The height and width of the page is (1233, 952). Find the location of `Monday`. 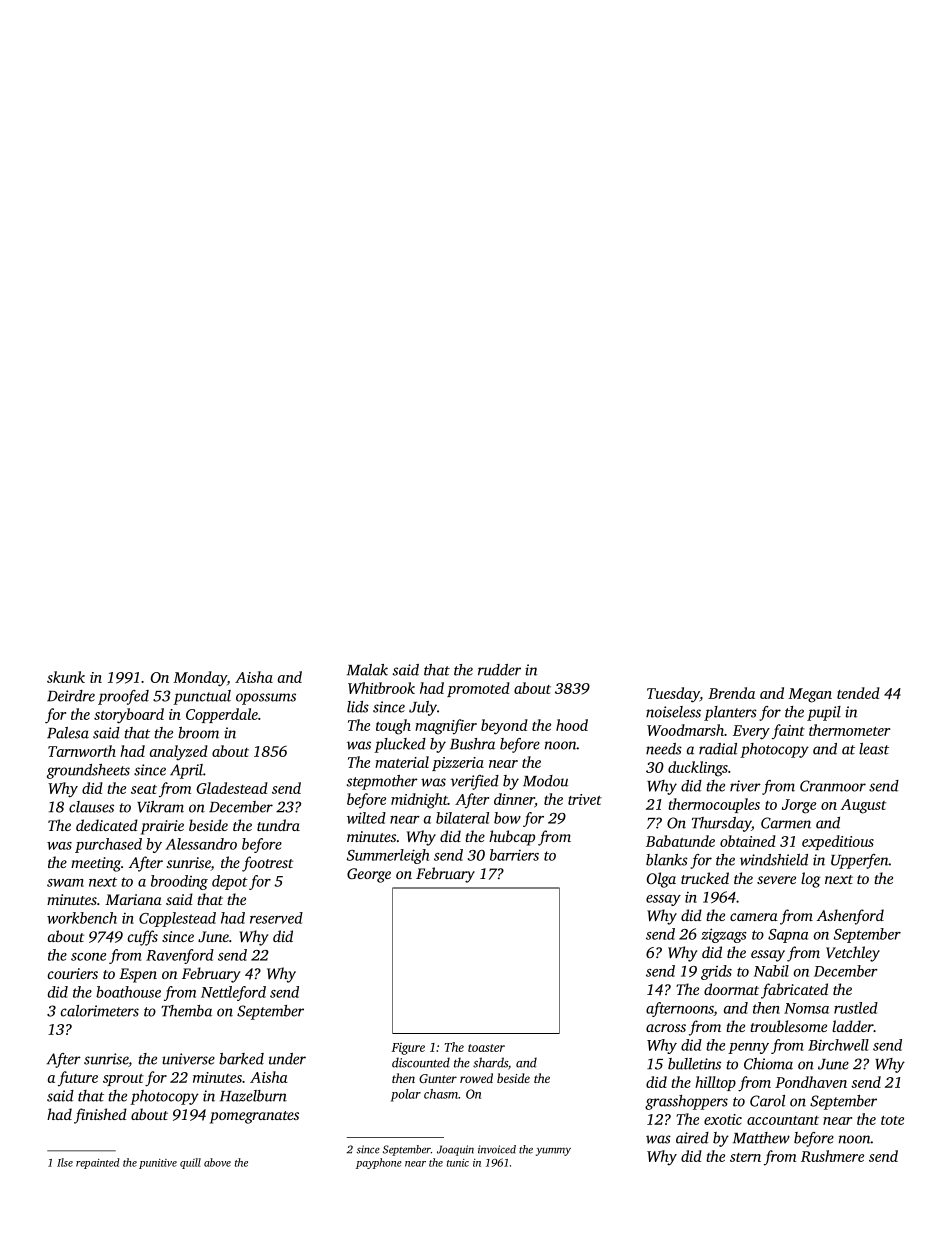

Monday is located at coordinates (200, 679).
